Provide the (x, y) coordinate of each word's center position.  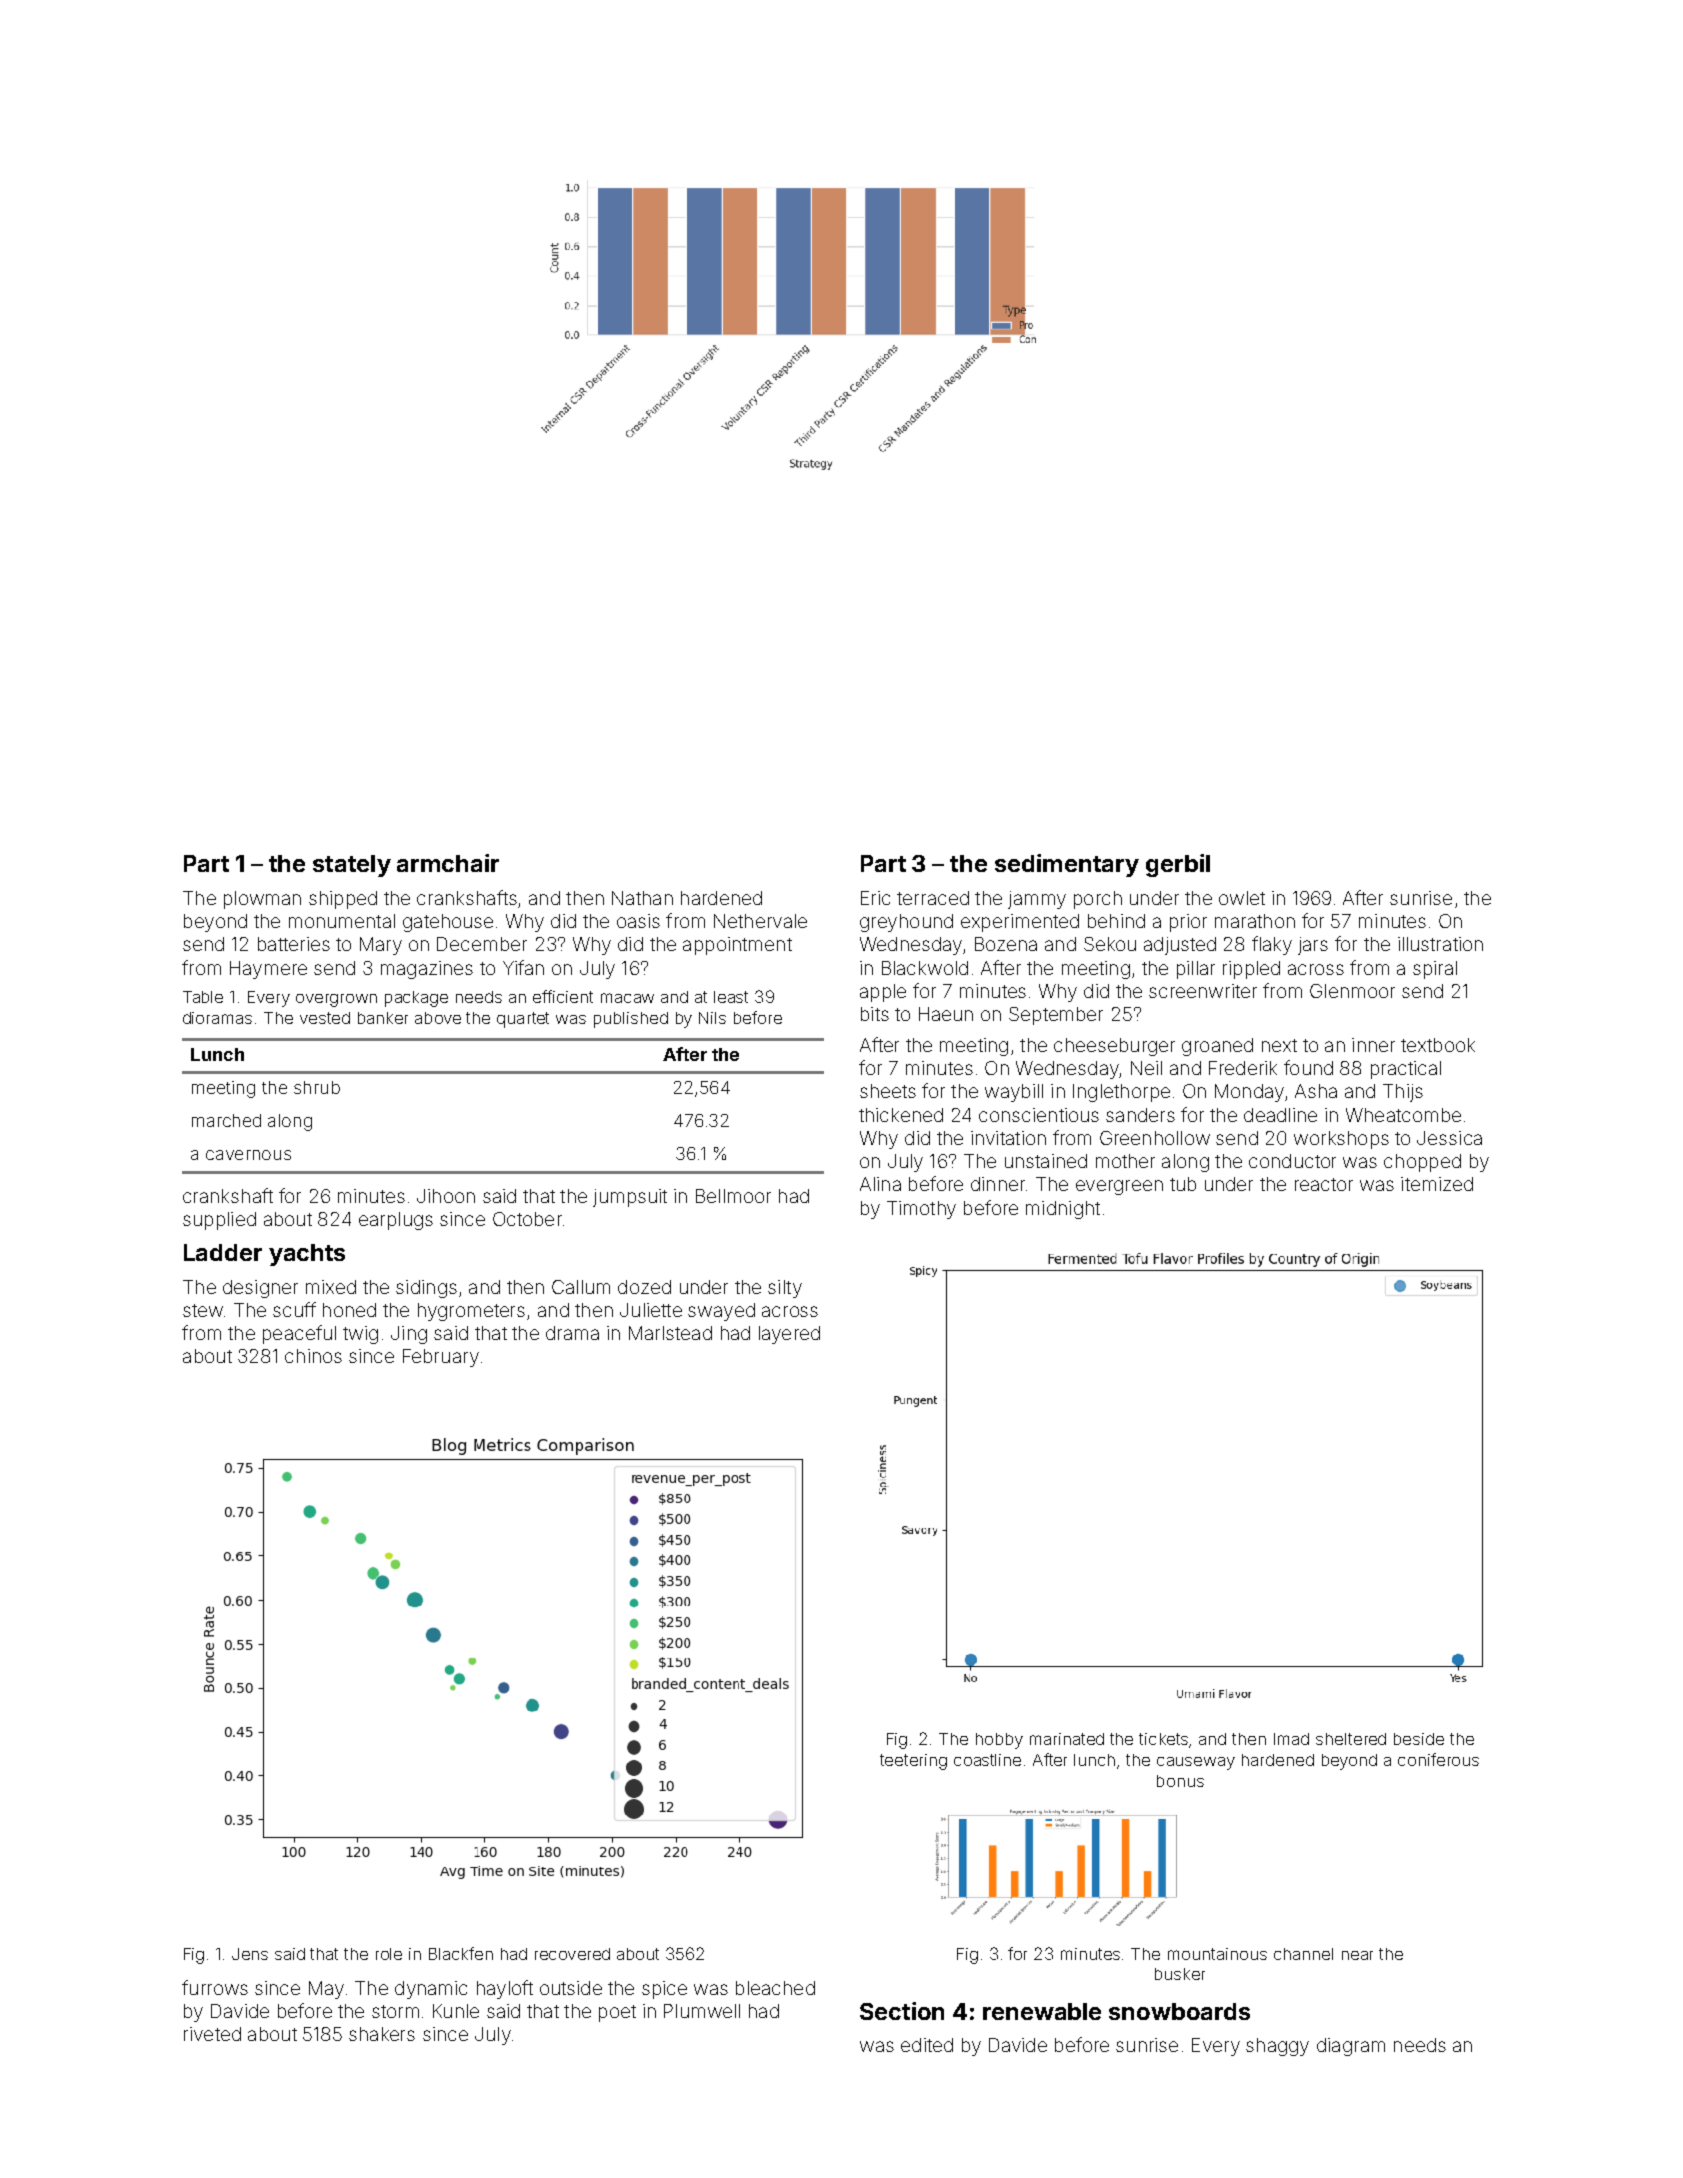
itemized (1437, 1184)
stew (203, 1310)
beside (1419, 1739)
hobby (999, 1741)
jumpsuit (630, 1198)
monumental (342, 921)
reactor (1324, 1184)
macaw (627, 998)
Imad (1291, 1739)
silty (785, 1289)
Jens (250, 1954)
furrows (215, 1987)
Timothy (921, 1210)
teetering (913, 1762)
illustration (1440, 944)
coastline (987, 1760)
